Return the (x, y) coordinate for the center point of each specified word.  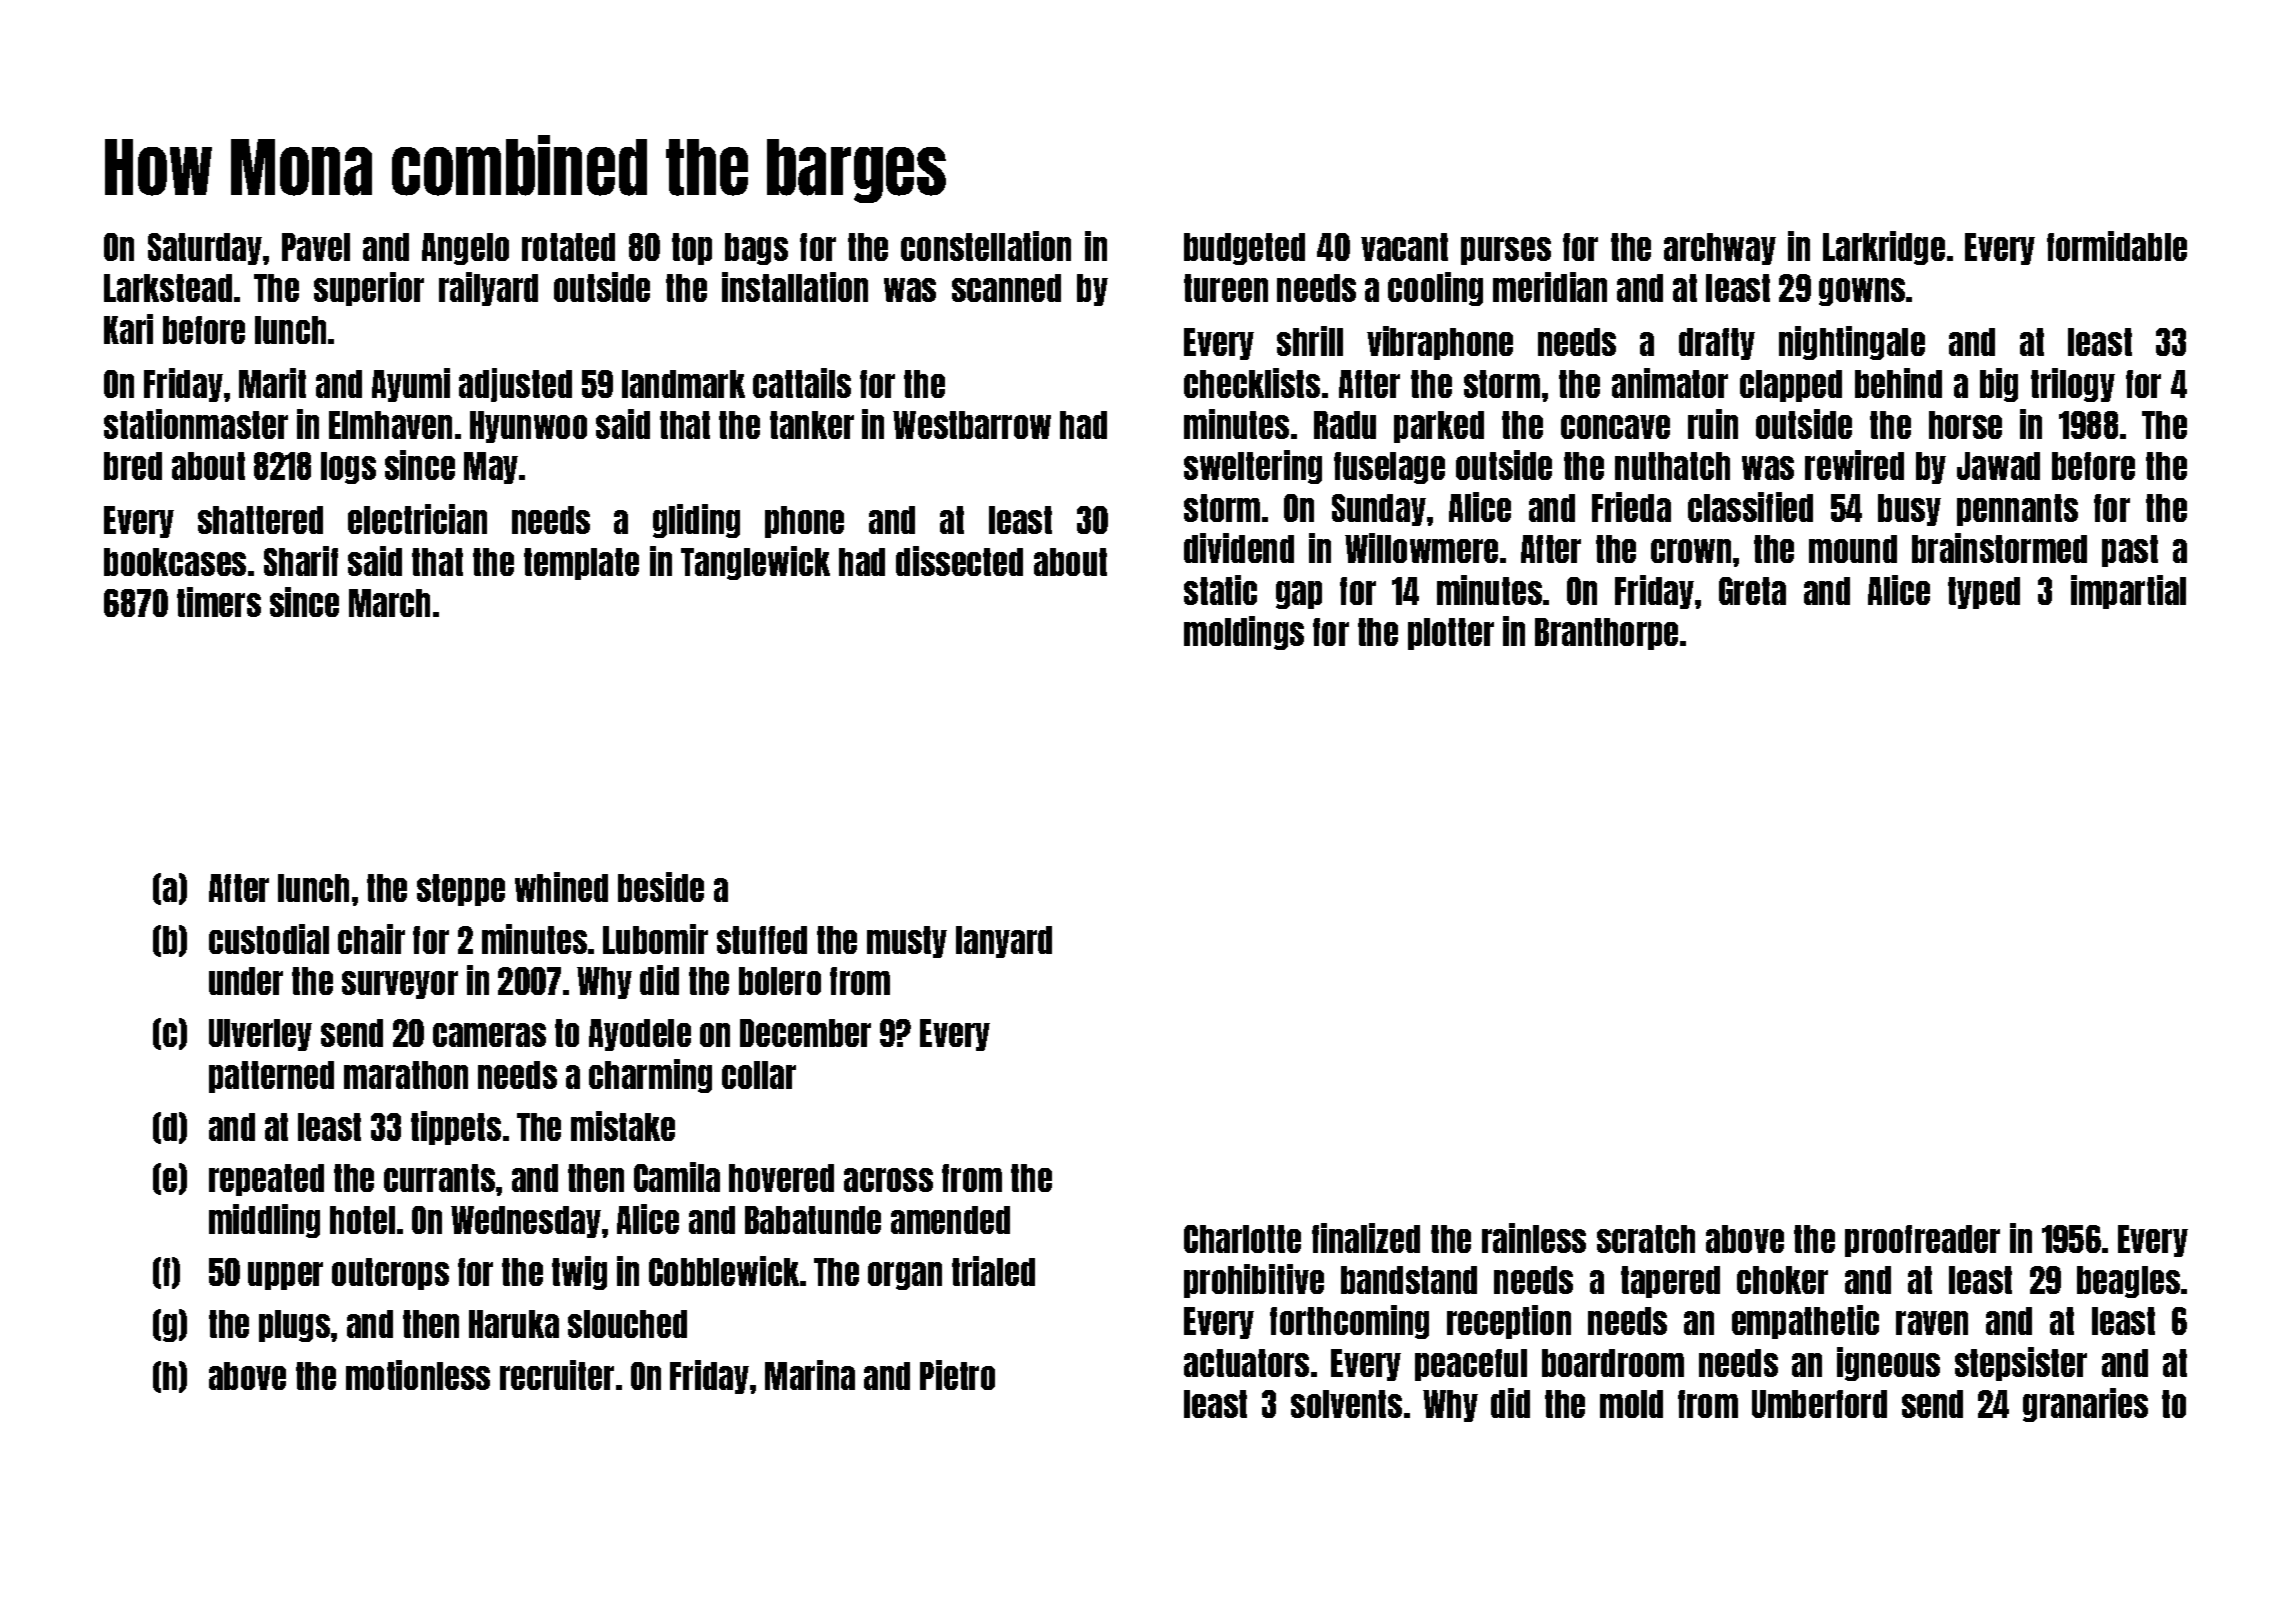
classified (1750, 507)
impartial (2128, 592)
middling (264, 1221)
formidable (2117, 246)
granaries (2085, 1405)
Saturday (205, 249)
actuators (1246, 1363)
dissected (959, 561)
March (389, 603)
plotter (1451, 634)
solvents (1346, 1404)
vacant (1404, 247)
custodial (269, 939)
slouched (627, 1324)
